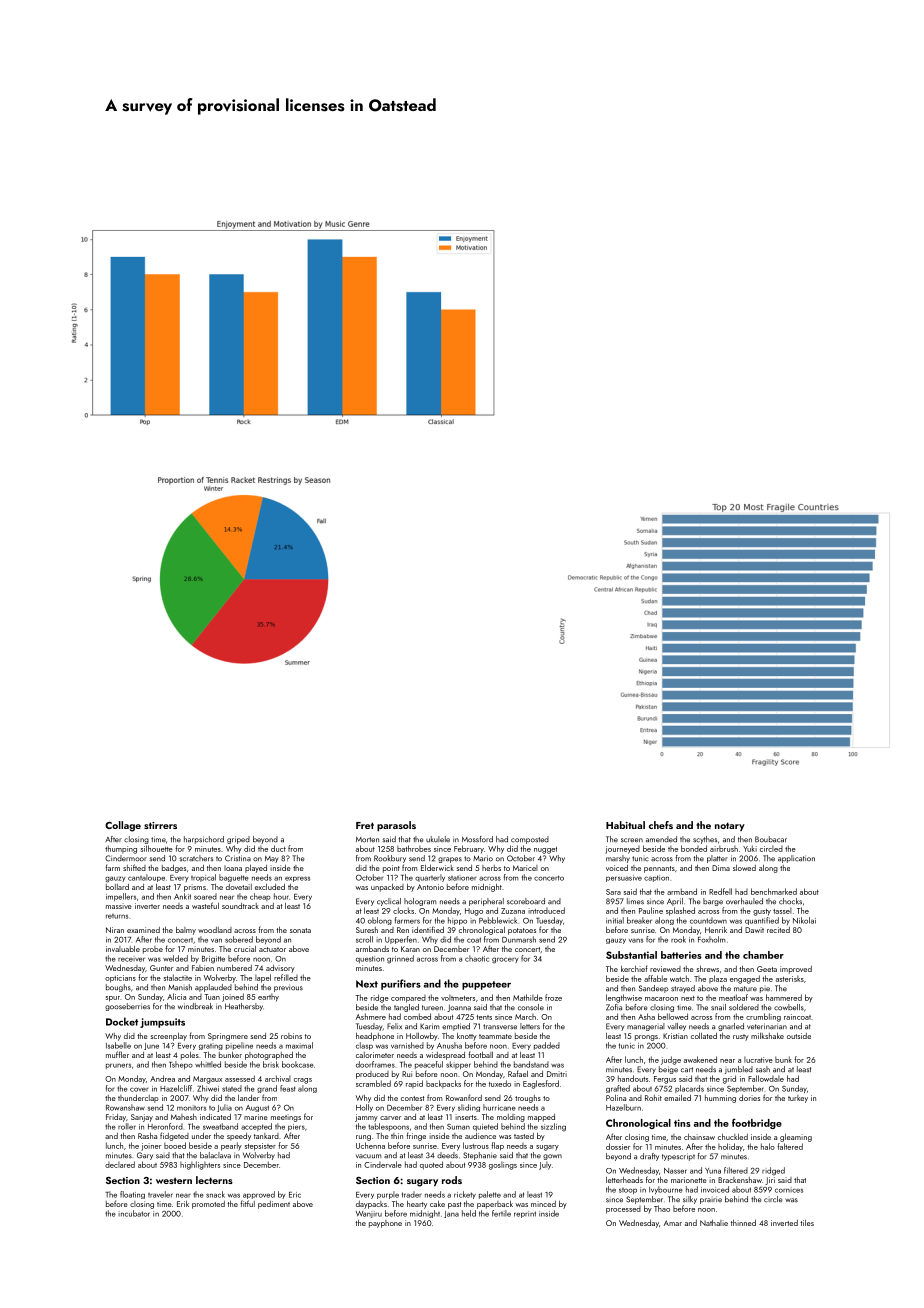  I want to click on balaclava, so click(215, 1155).
